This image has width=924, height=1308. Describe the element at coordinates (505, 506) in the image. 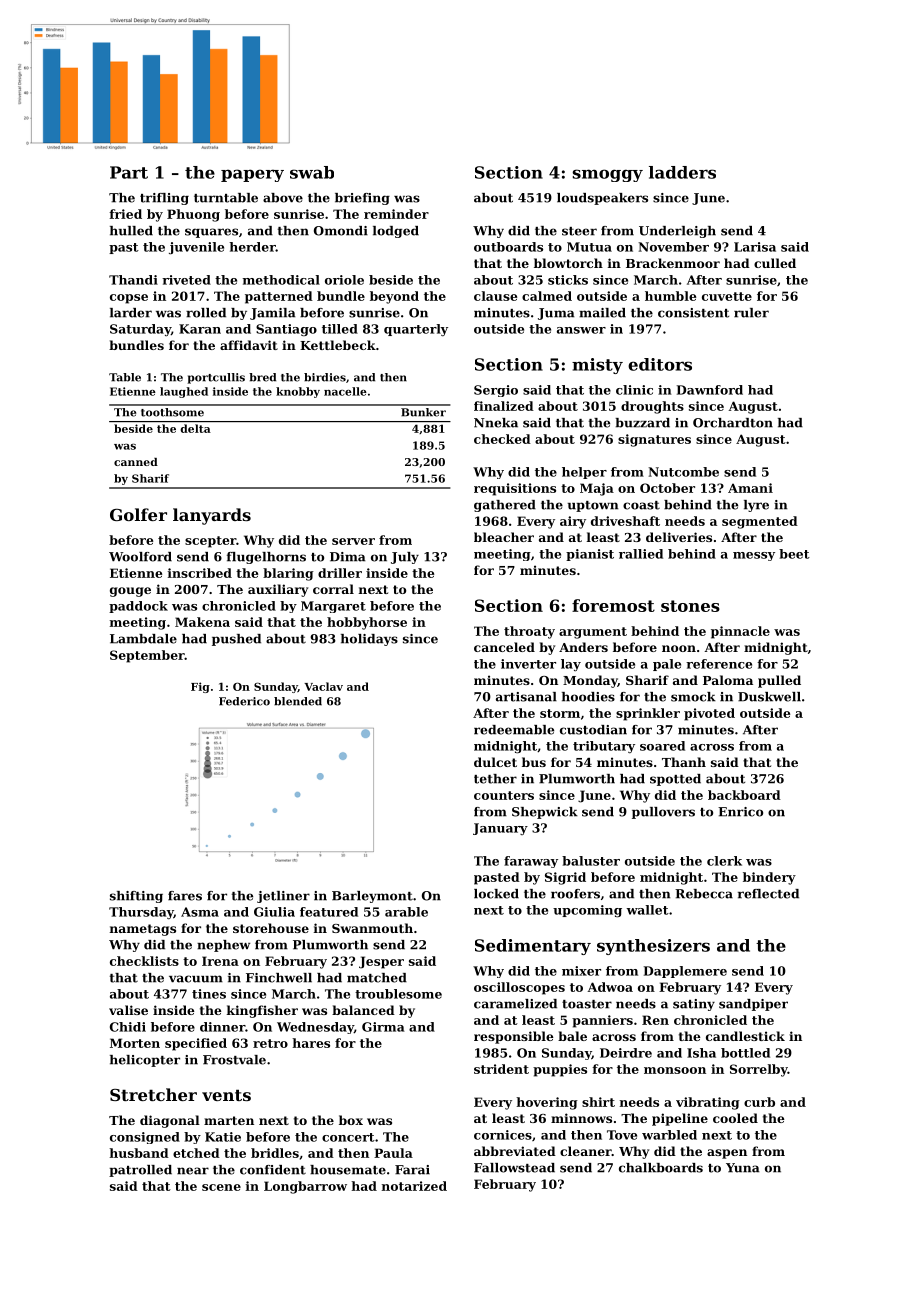

I see `gathered` at that location.
